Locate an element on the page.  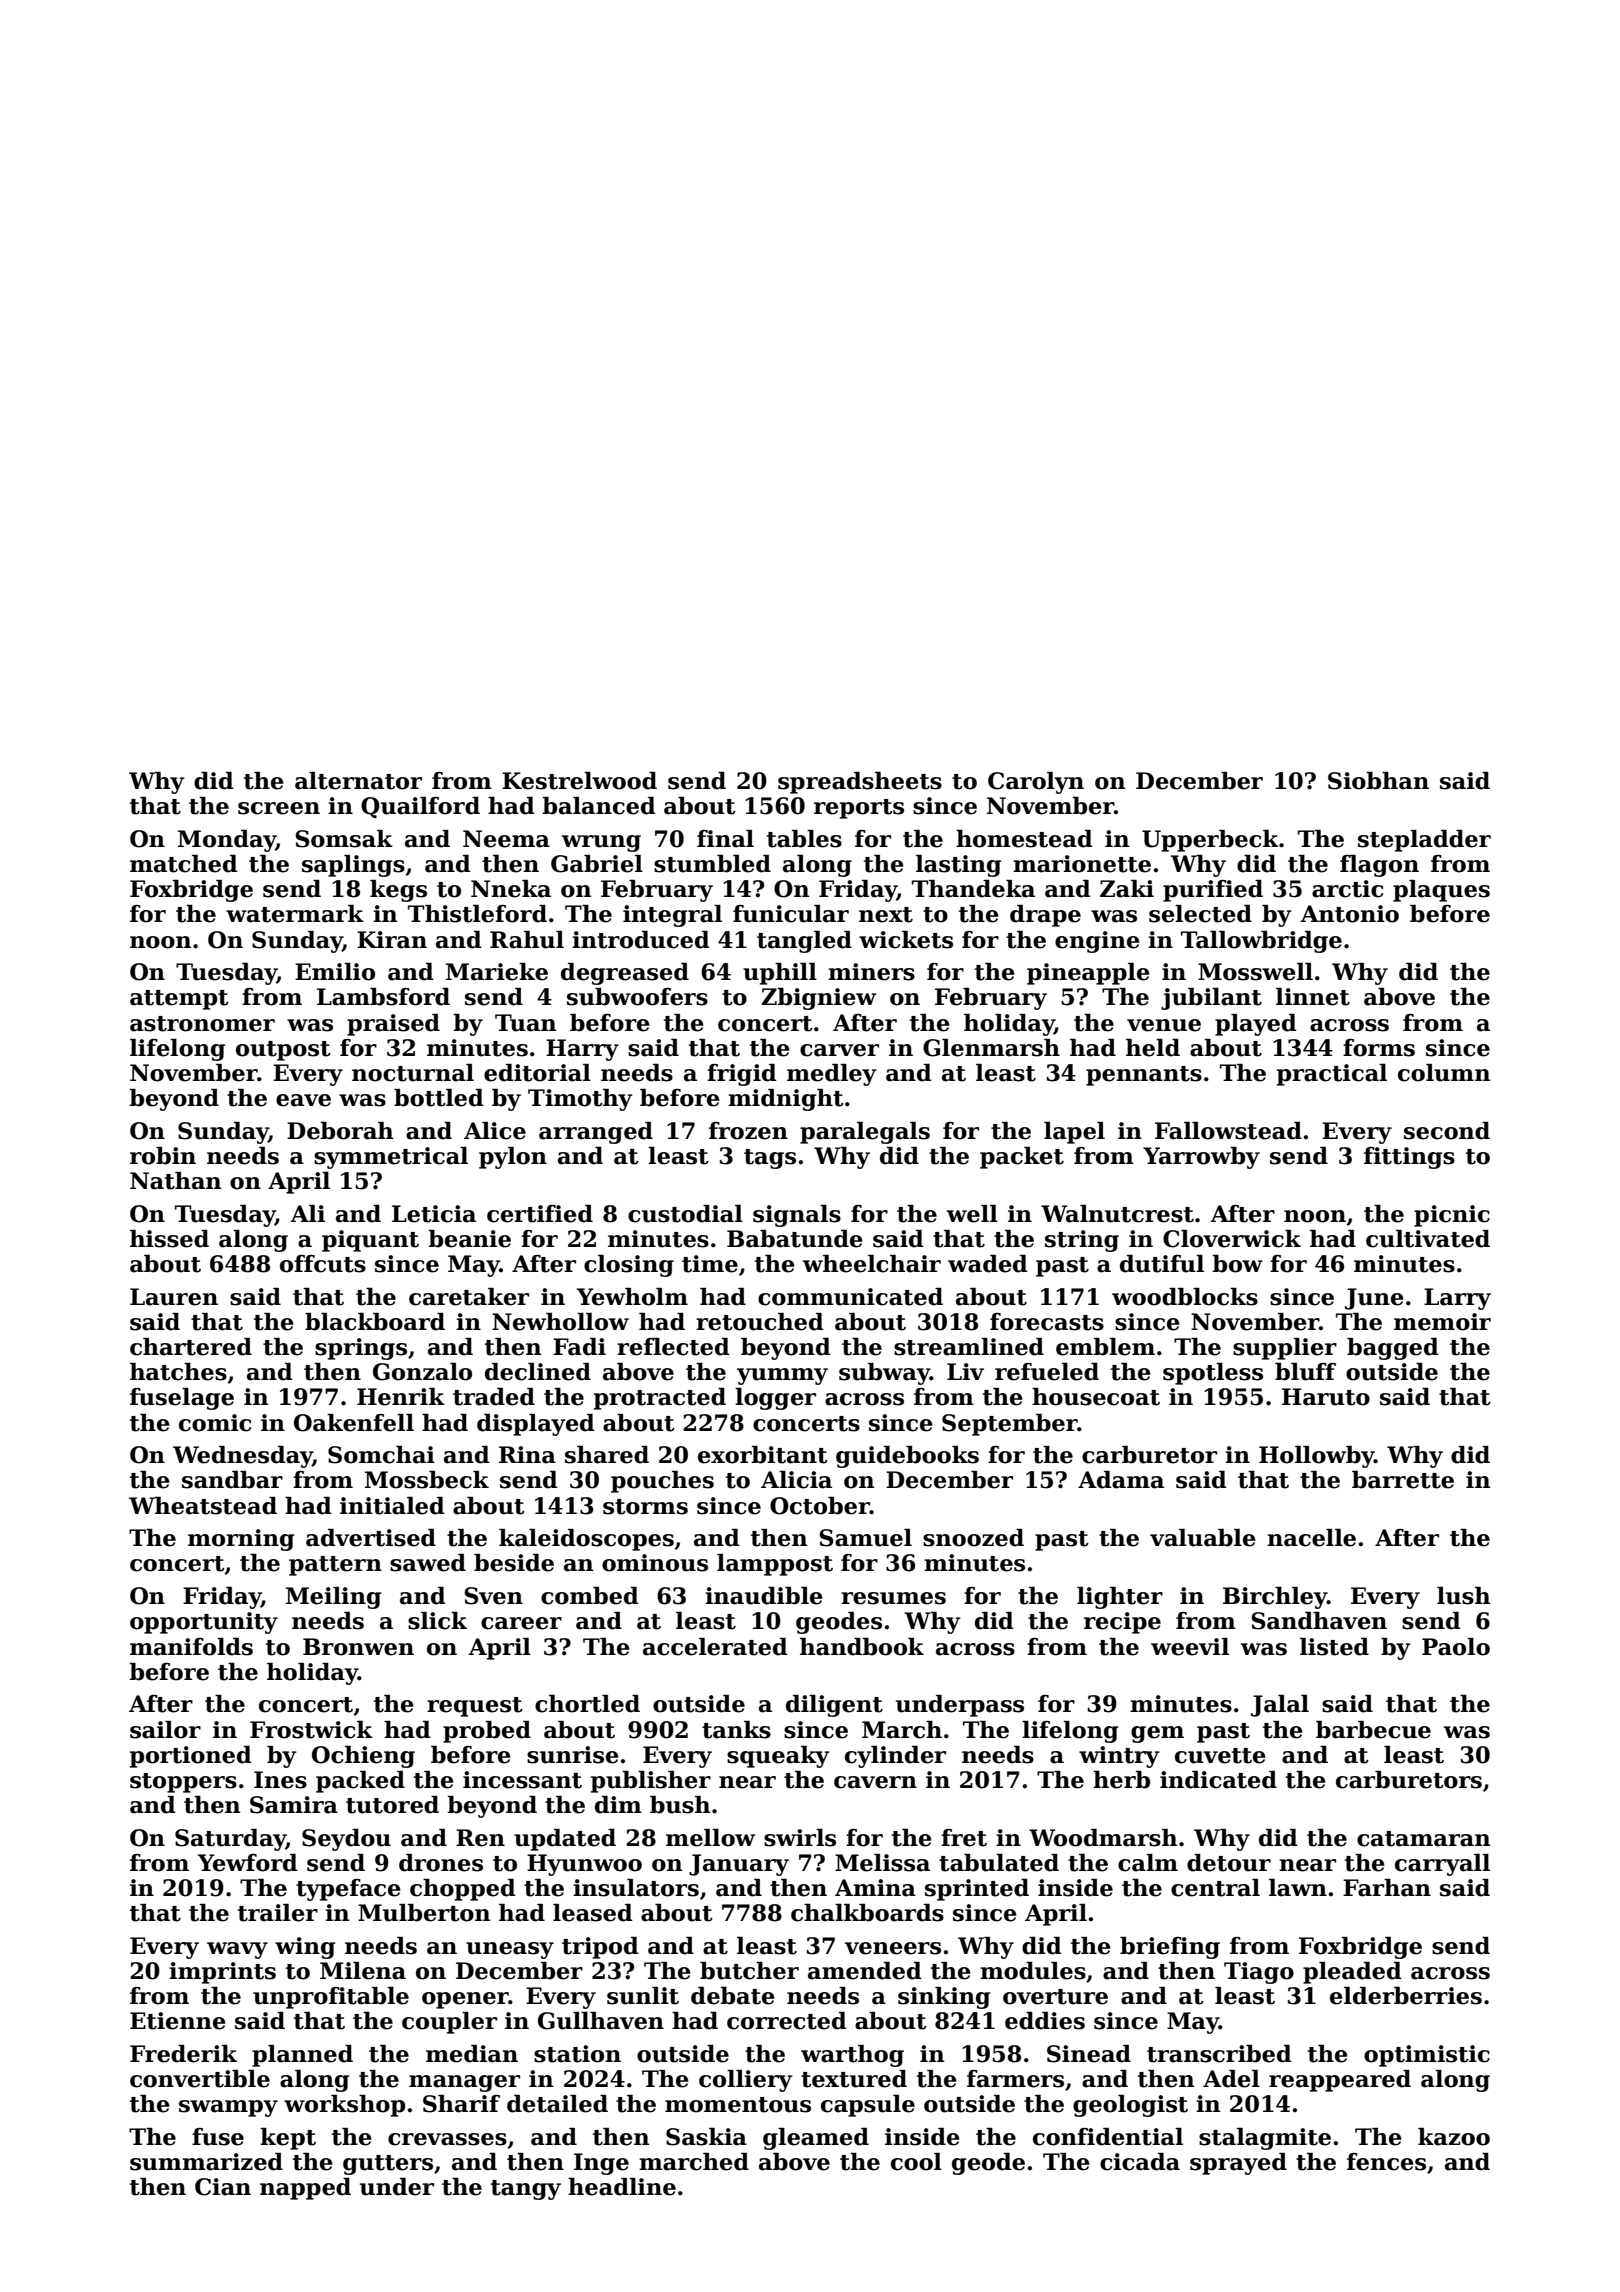
Hollowby is located at coordinates (1316, 1457).
